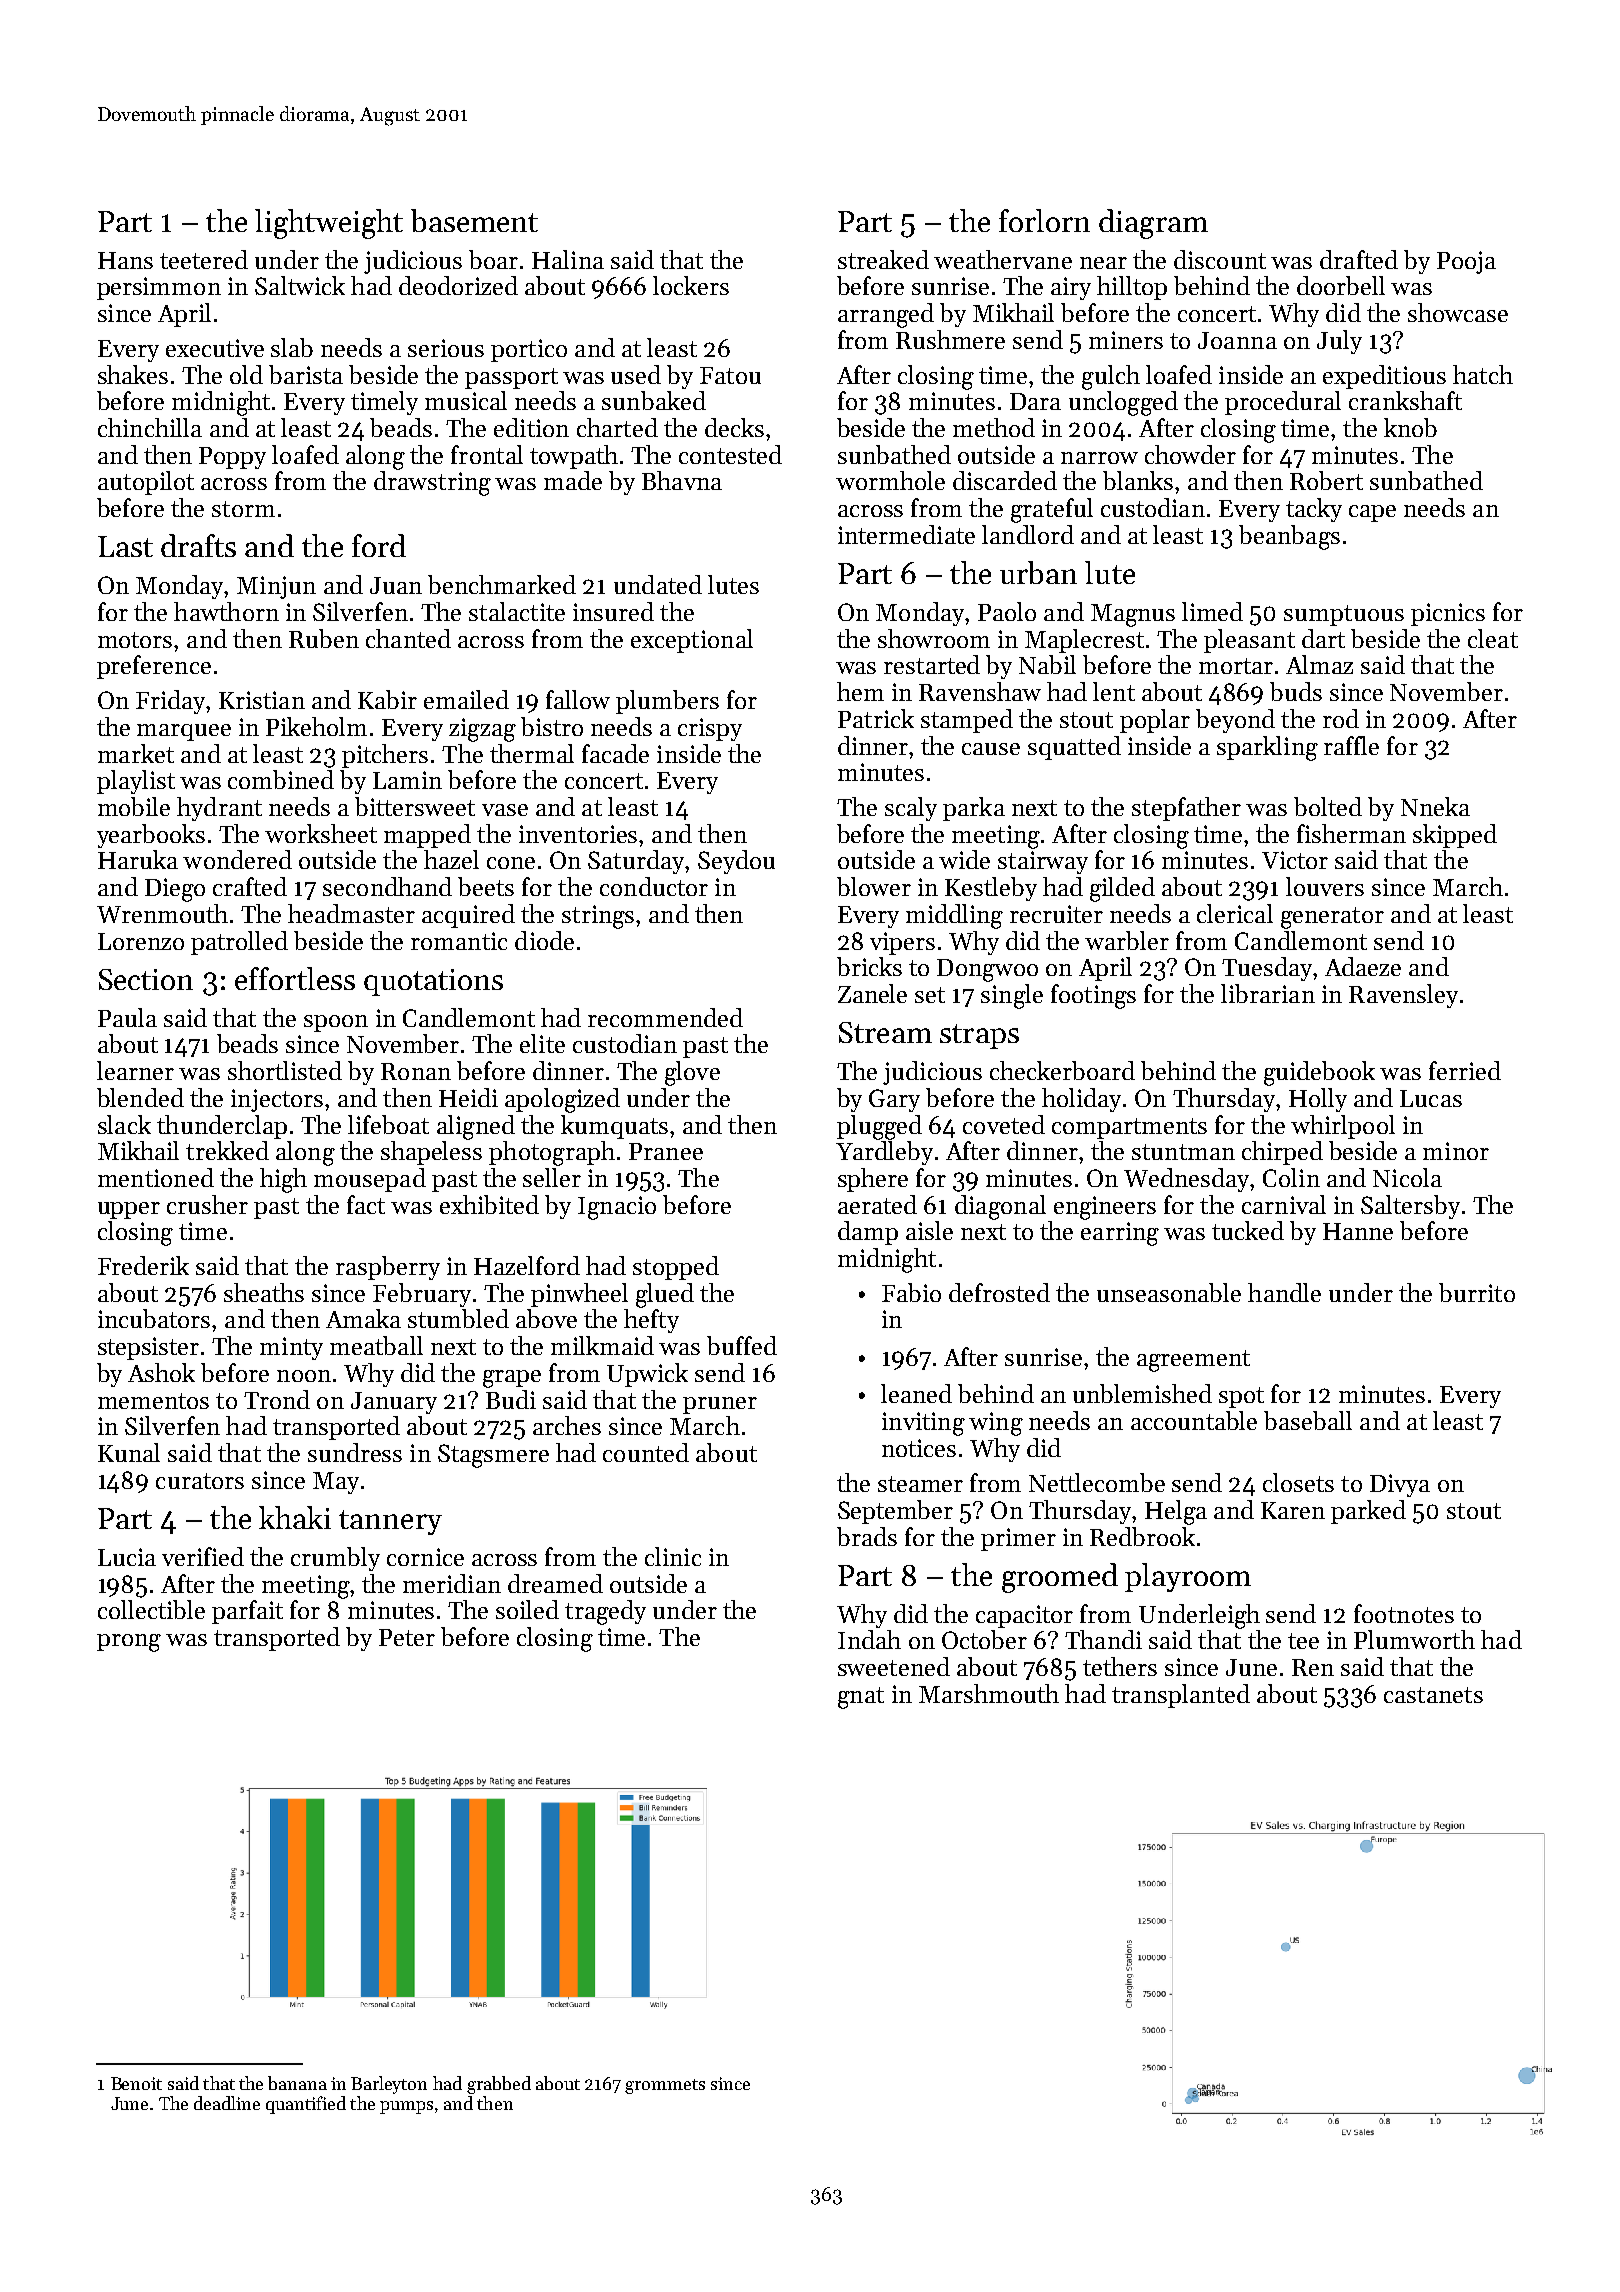 Image resolution: width=1620 pixels, height=2292 pixels. I want to click on Pooja, so click(1466, 262).
